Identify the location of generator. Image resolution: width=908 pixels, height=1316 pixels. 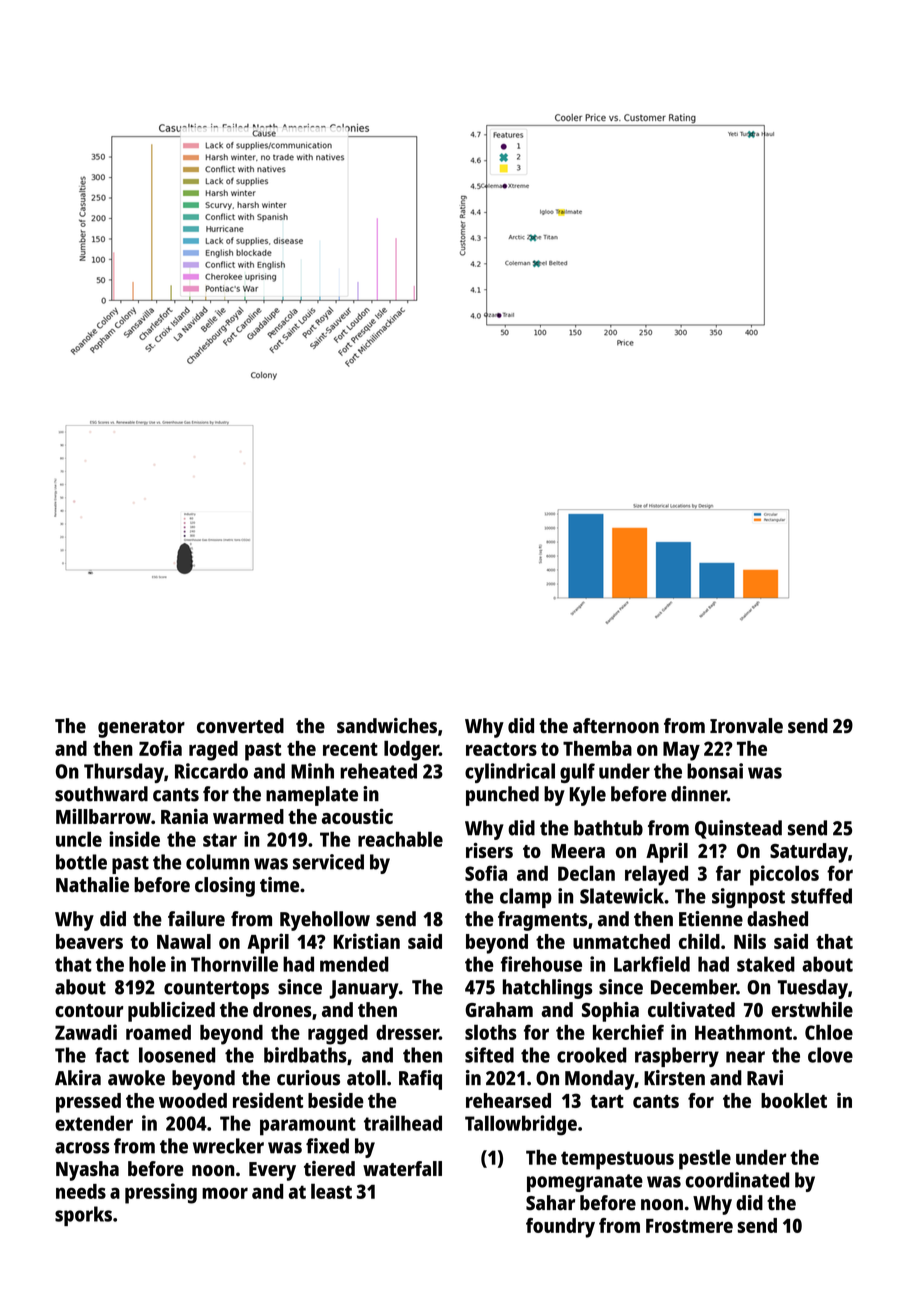
(141, 729).
